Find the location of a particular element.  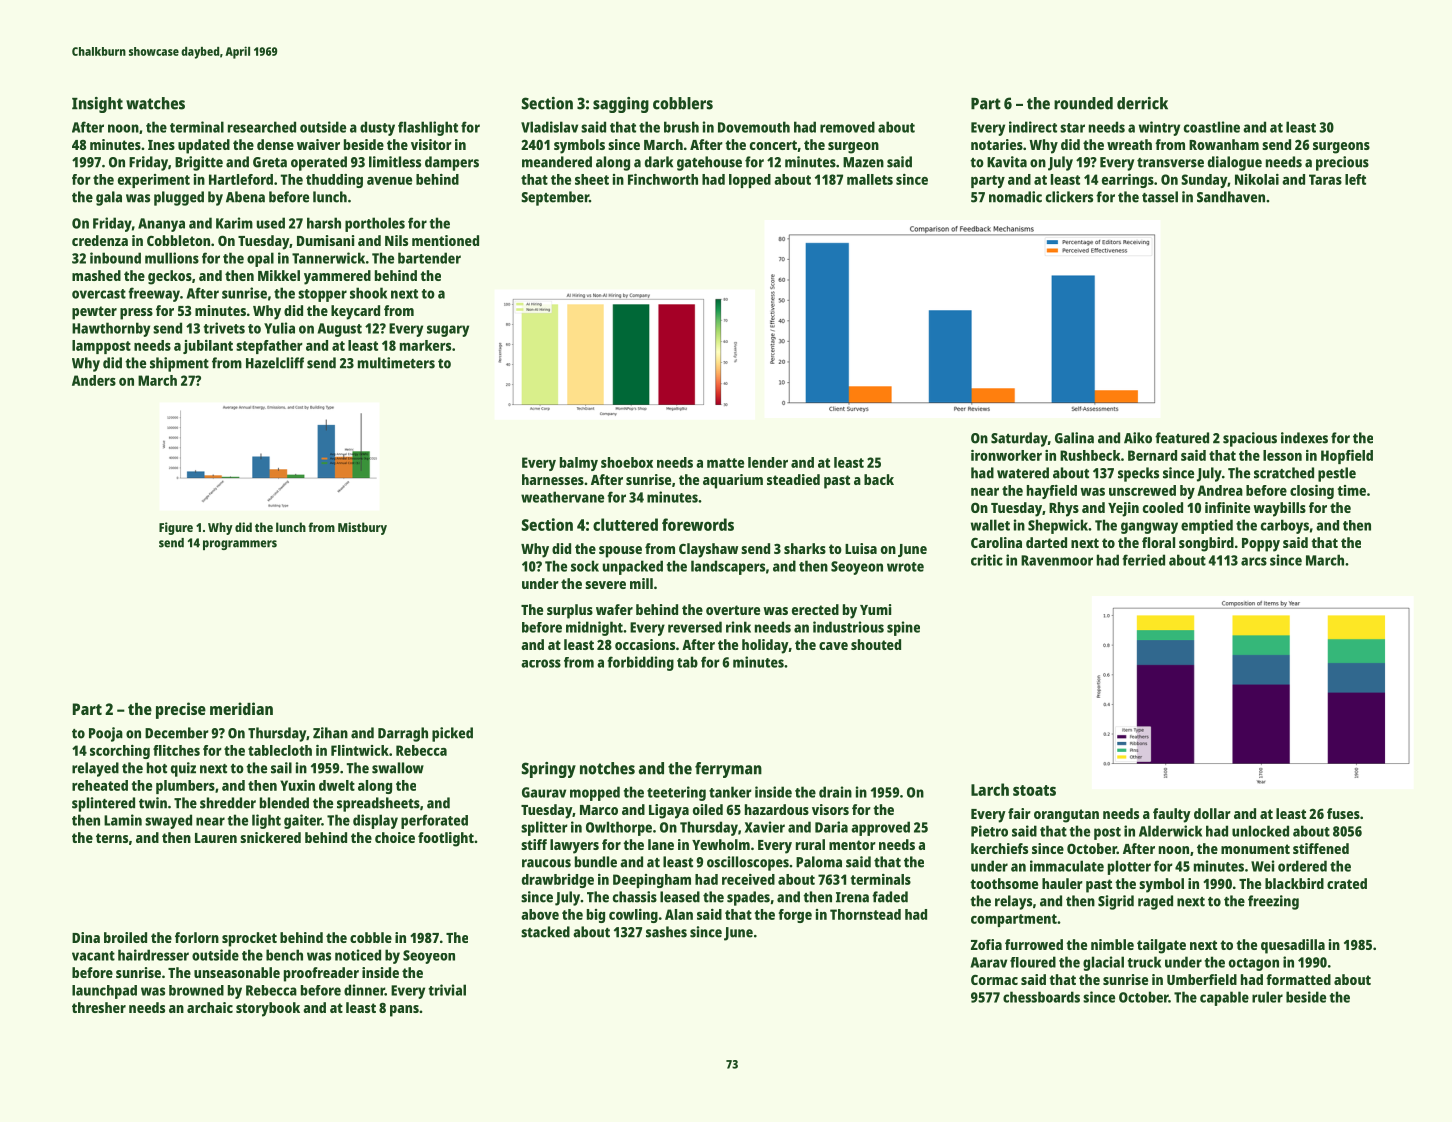

sugary is located at coordinates (448, 331).
